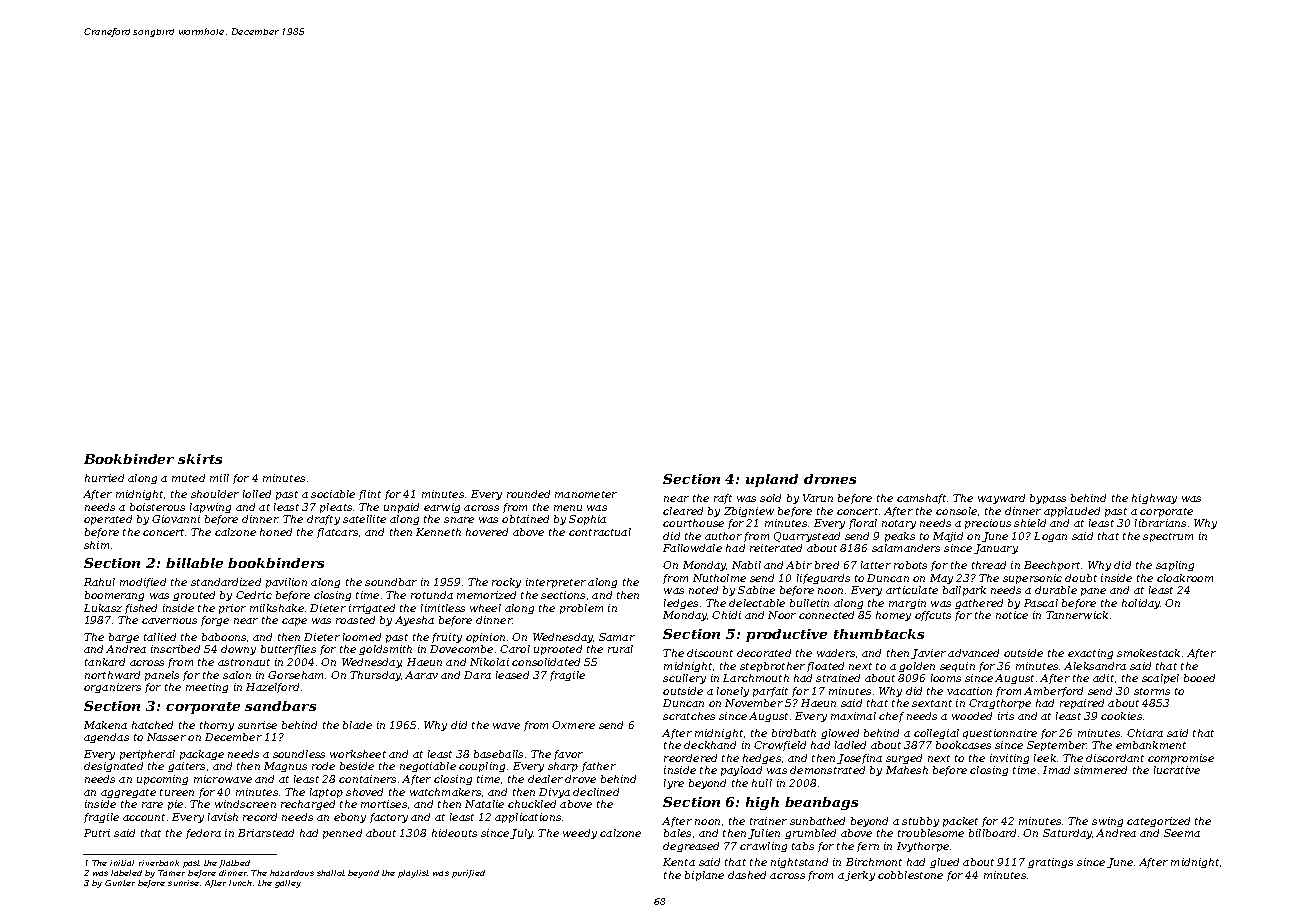  Describe the element at coordinates (288, 884) in the screenshot. I see `galley` at that location.
